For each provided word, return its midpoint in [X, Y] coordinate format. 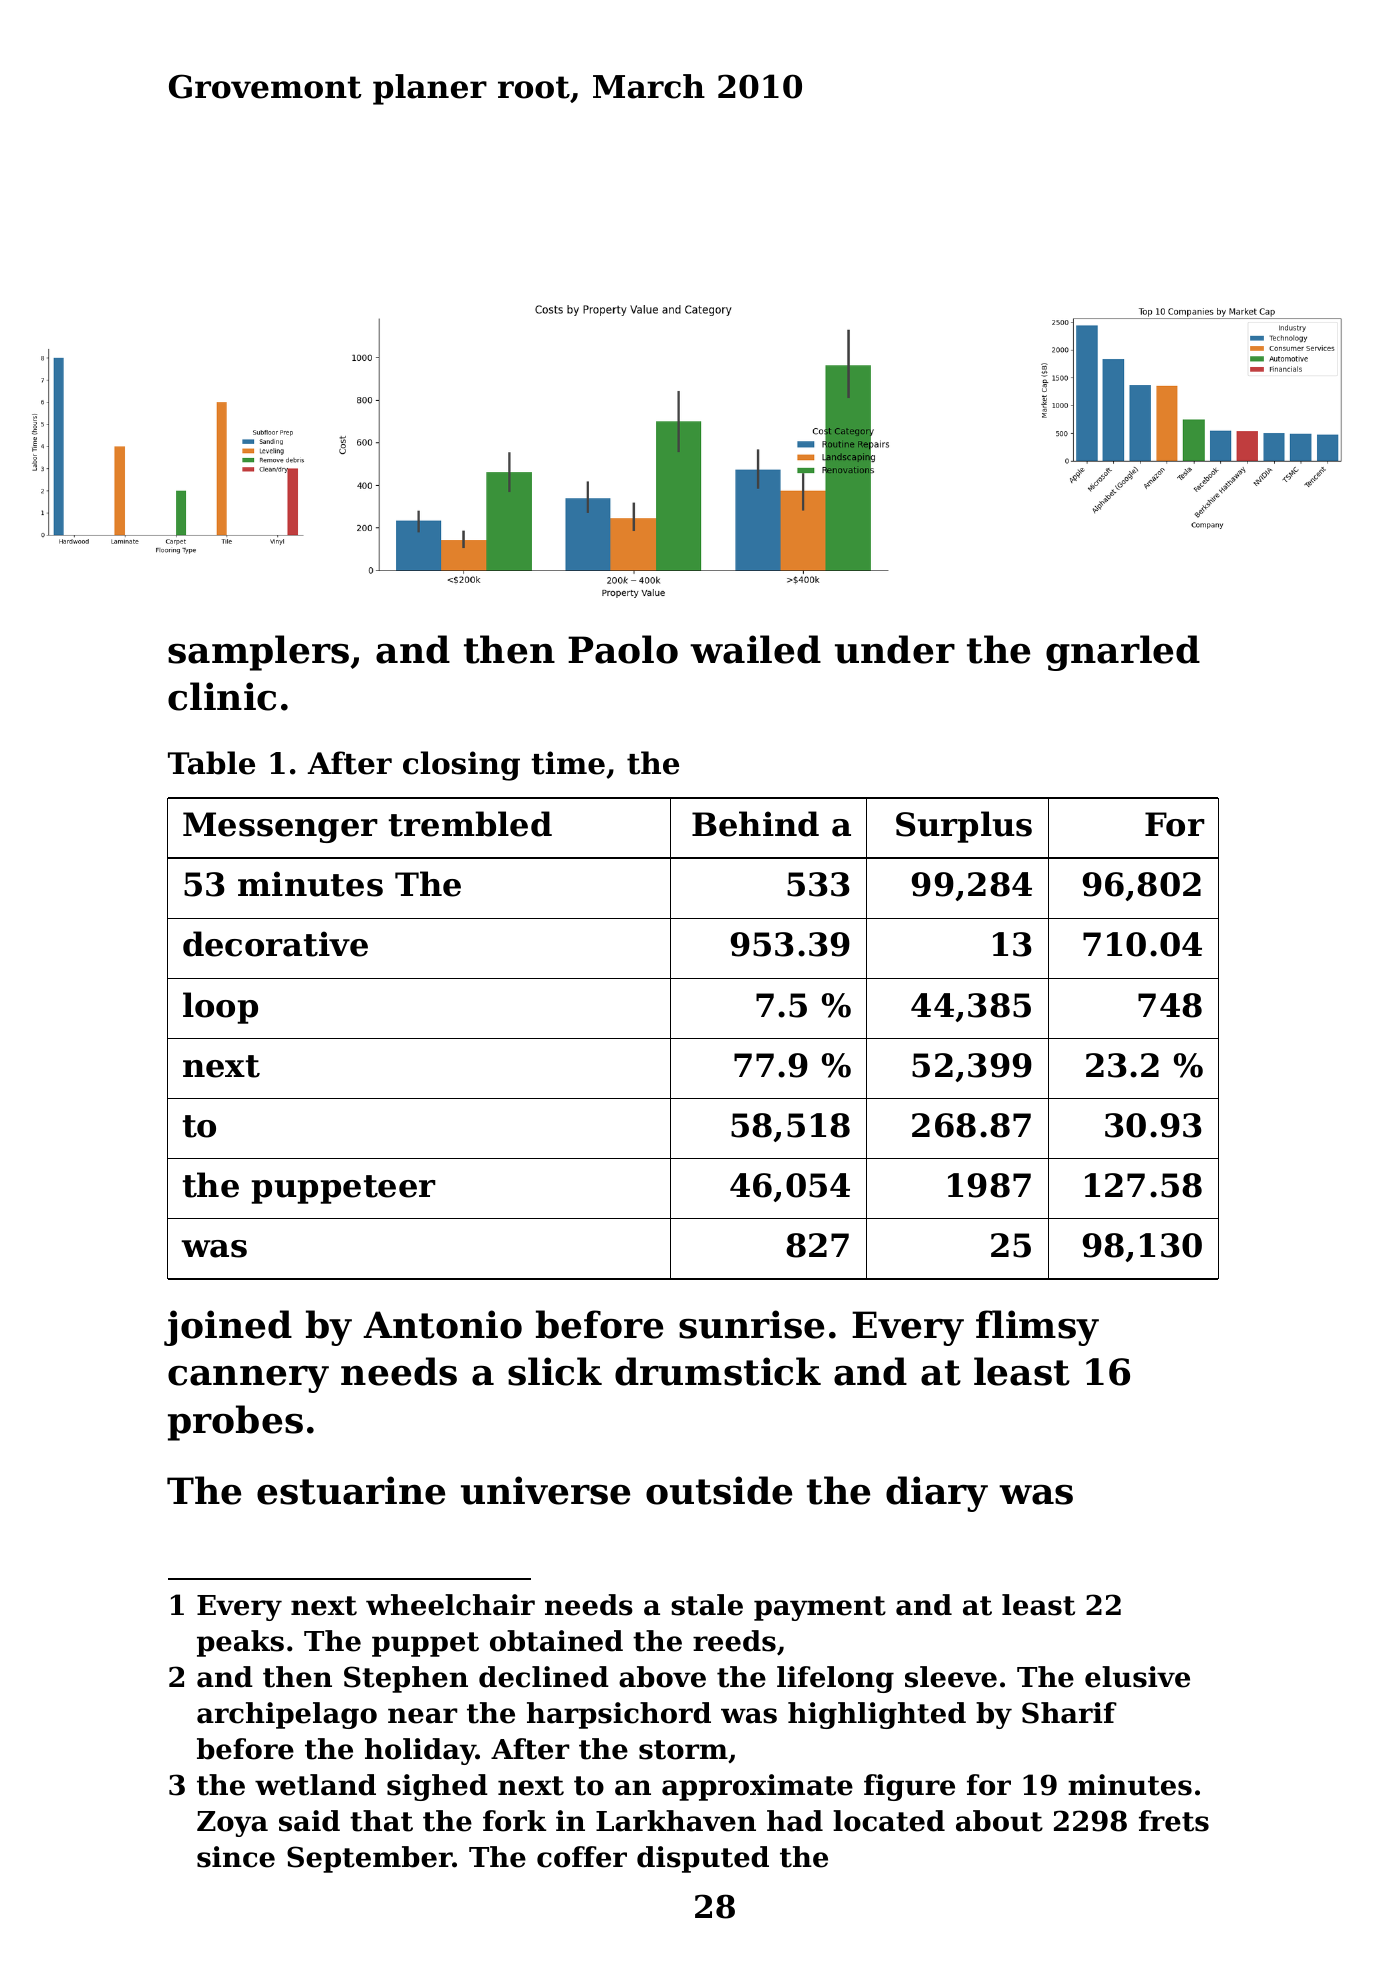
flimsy [1037, 1328]
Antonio [442, 1324]
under [895, 649]
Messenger [280, 827]
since [236, 1857]
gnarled [1123, 653]
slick [555, 1371]
